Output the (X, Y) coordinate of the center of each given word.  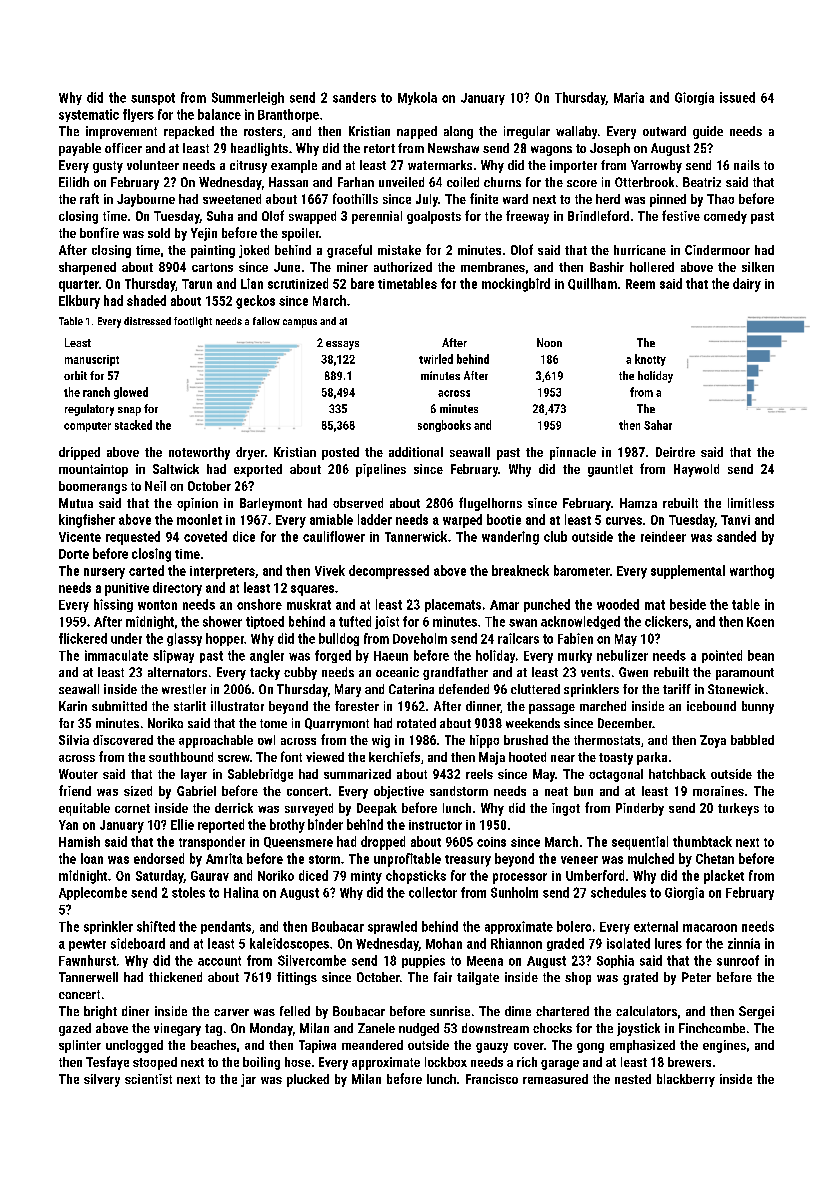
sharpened (87, 268)
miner (352, 267)
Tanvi (735, 520)
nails (747, 165)
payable (80, 149)
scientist (148, 1079)
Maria (629, 97)
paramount (745, 674)
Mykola (417, 98)
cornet (132, 808)
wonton (157, 605)
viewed (325, 757)
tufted (355, 621)
